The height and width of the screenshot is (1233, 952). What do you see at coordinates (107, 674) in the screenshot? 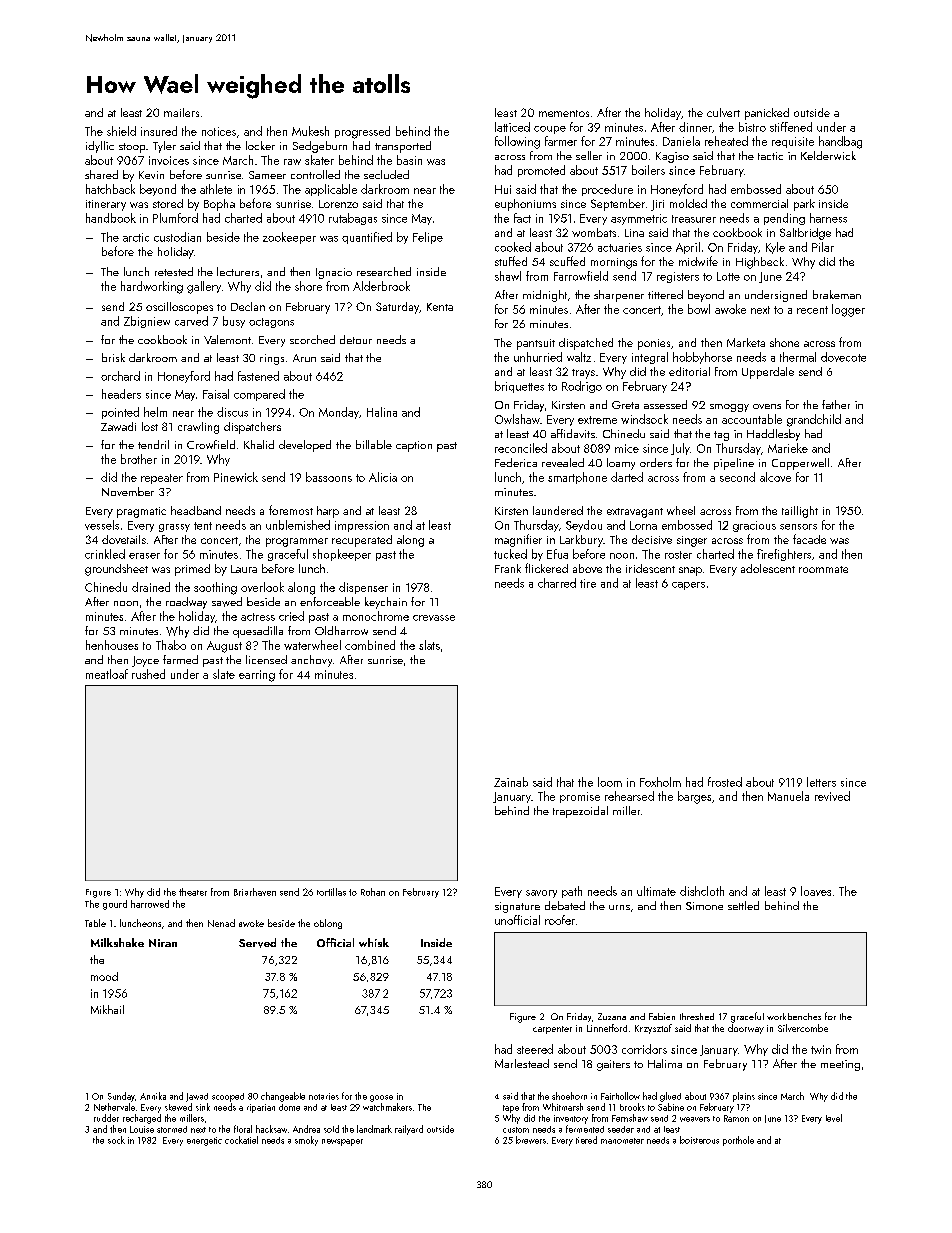
I see `meatloaf` at bounding box center [107, 674].
